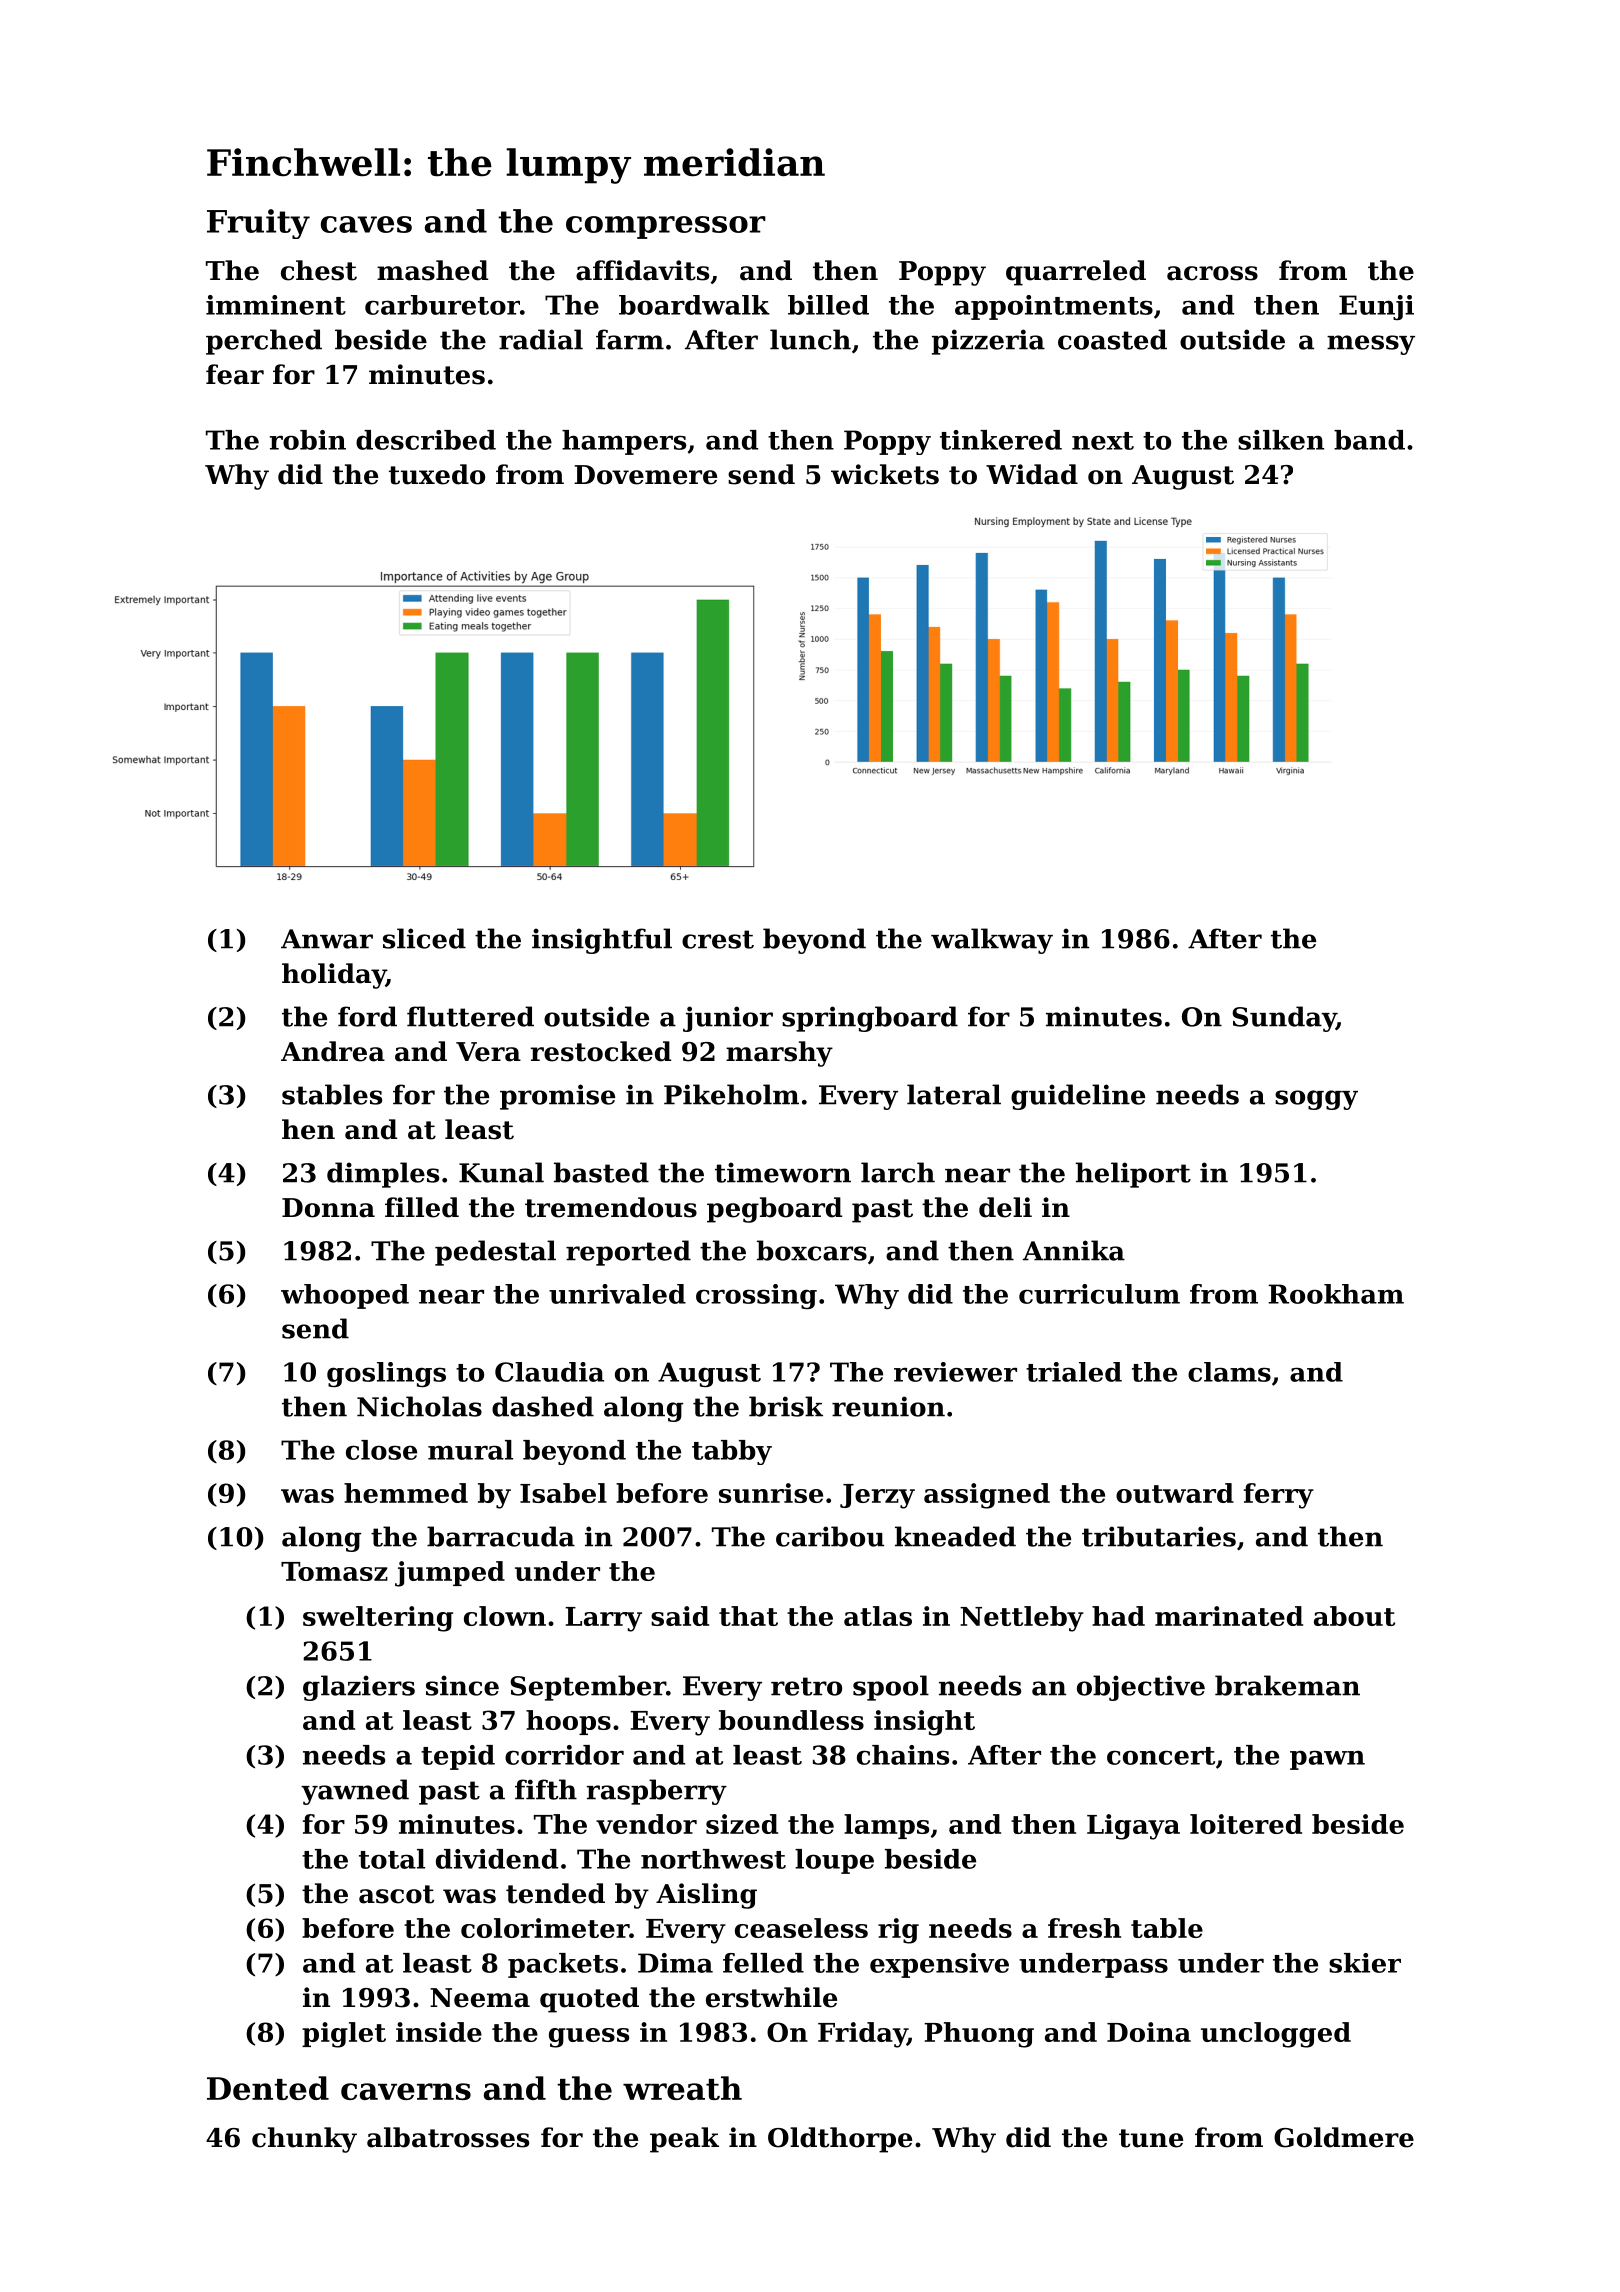  What do you see at coordinates (470, 1016) in the screenshot?
I see `fluttered` at bounding box center [470, 1016].
